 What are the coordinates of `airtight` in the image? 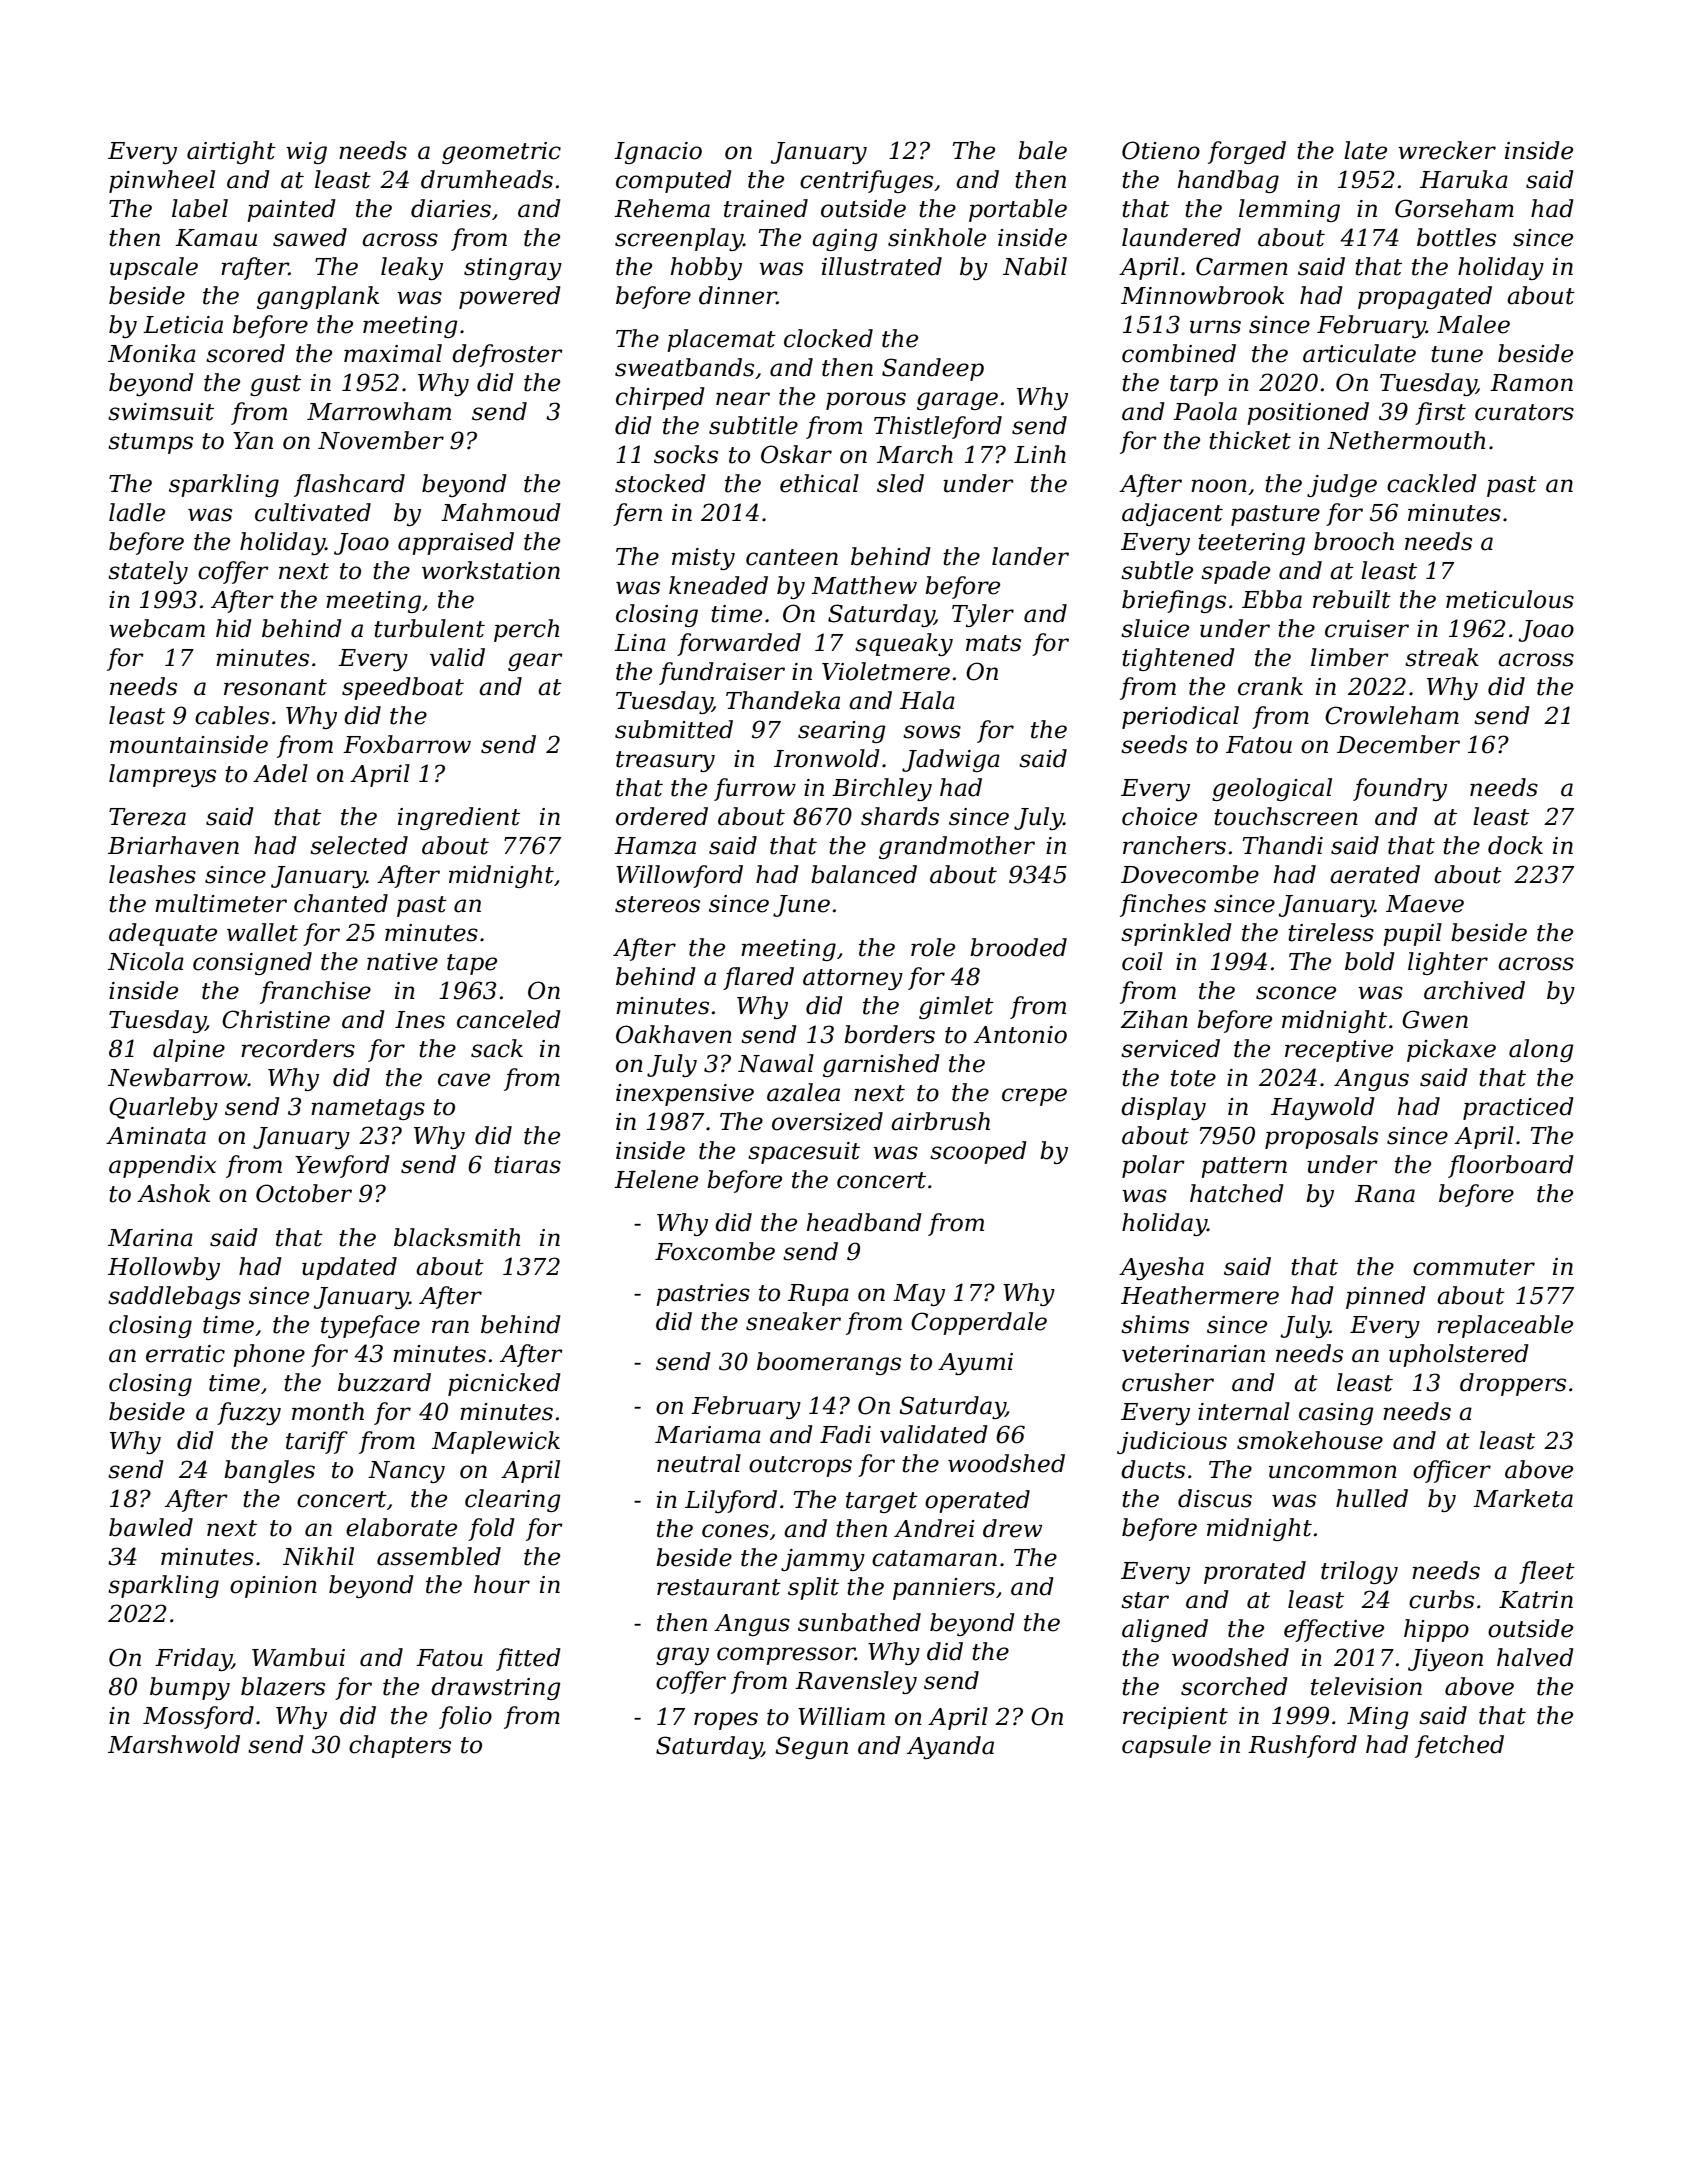 It's located at (231, 152).
